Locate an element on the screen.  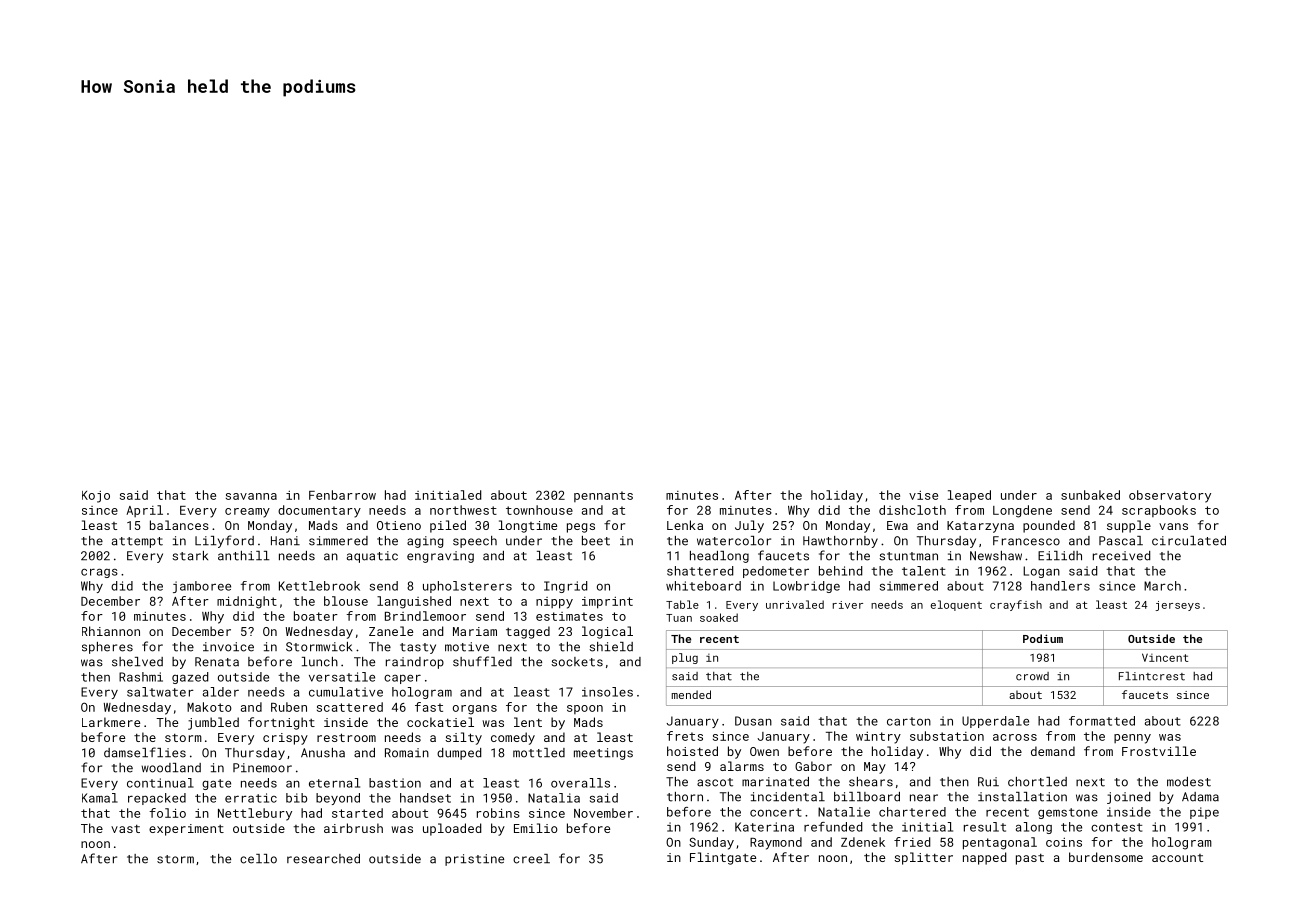
creel is located at coordinates (531, 859).
